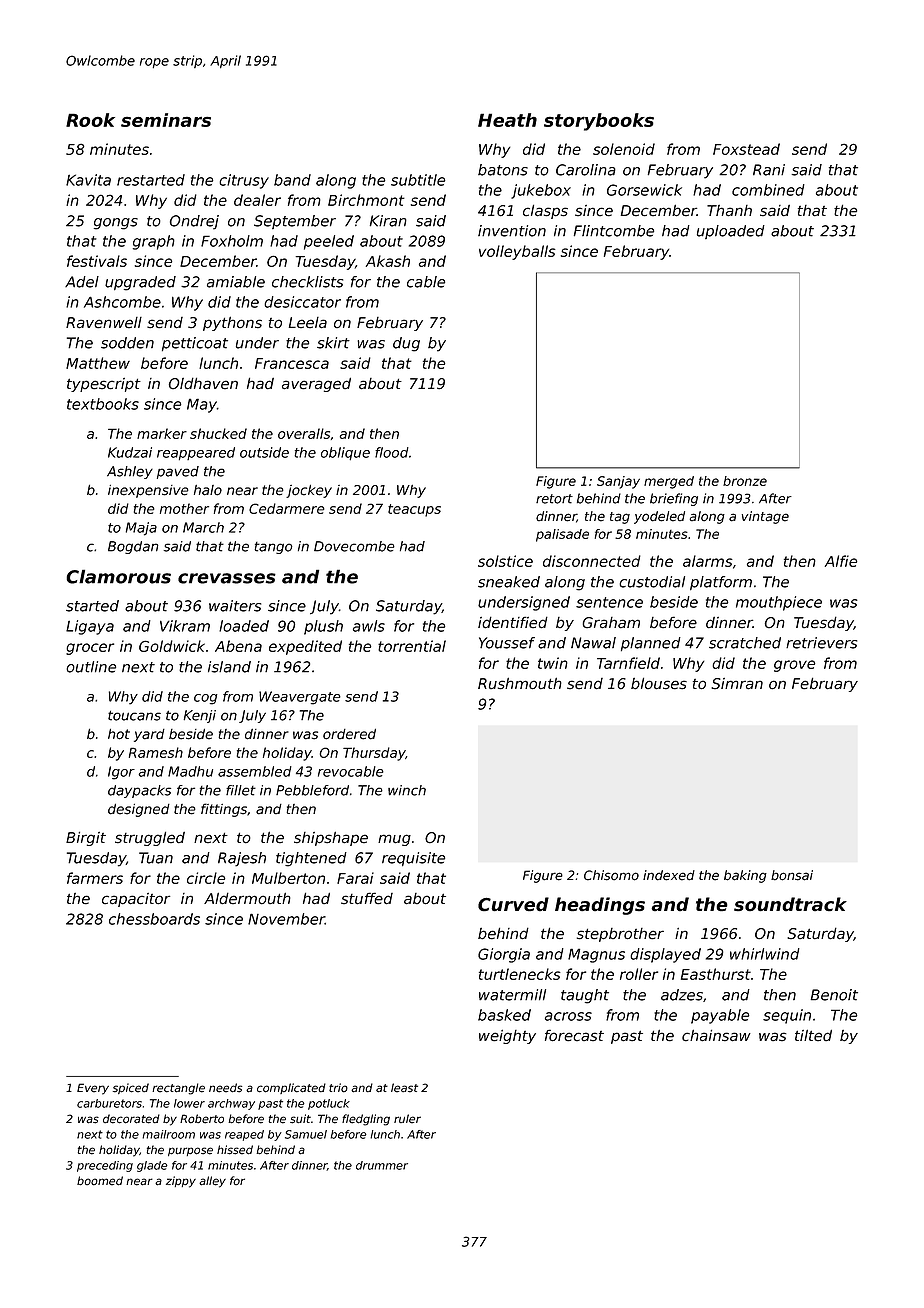  I want to click on Foxstead, so click(746, 149).
